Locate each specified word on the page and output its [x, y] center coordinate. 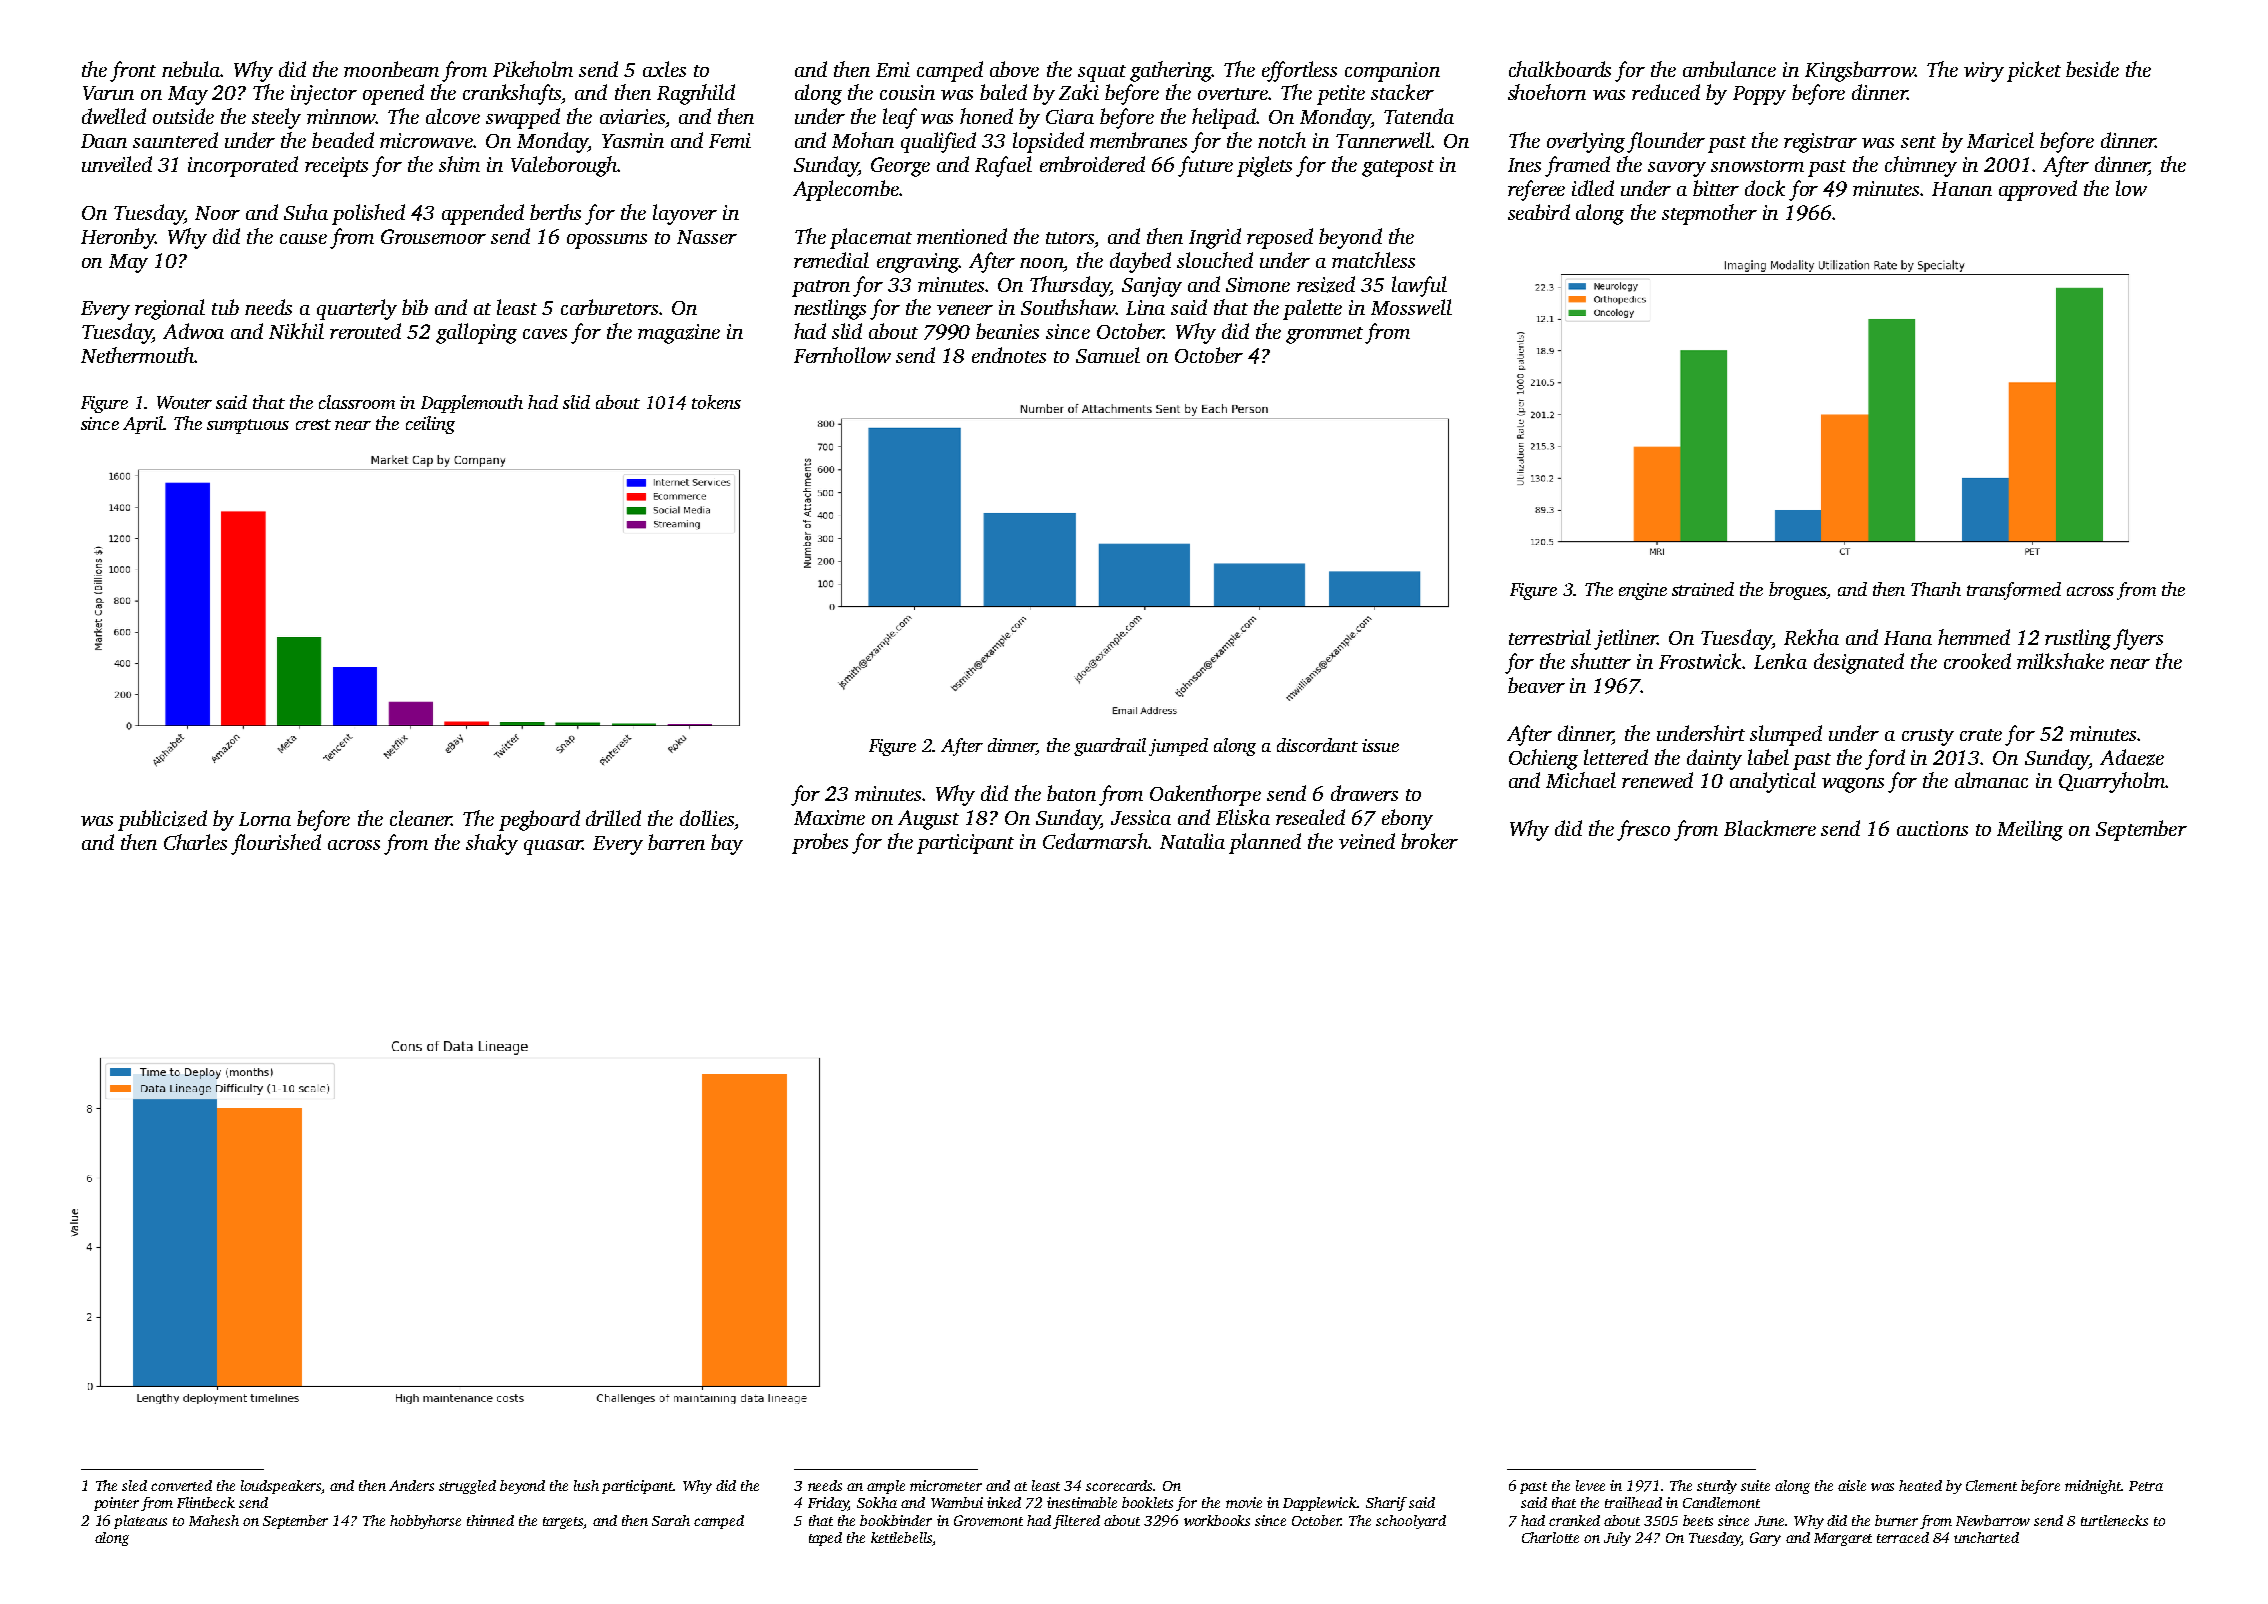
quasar [553, 847]
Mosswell [1411, 307]
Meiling [2030, 830]
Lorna [265, 819]
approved [2038, 190]
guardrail [1110, 747]
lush [586, 1485]
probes [820, 843]
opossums [607, 241]
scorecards [1119, 1485]
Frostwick [1701, 661]
